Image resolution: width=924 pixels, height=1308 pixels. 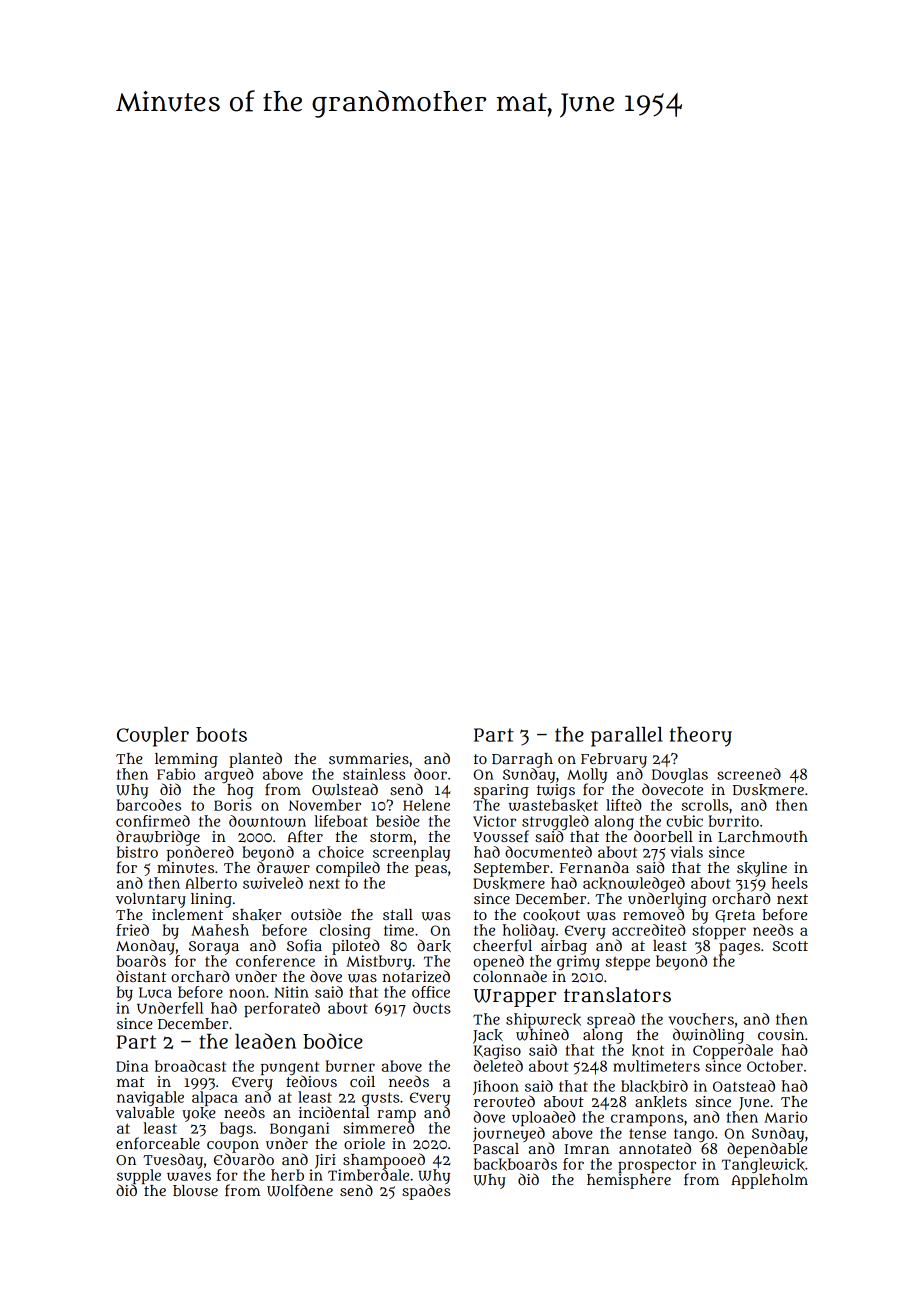 I want to click on Luca, so click(x=155, y=992).
